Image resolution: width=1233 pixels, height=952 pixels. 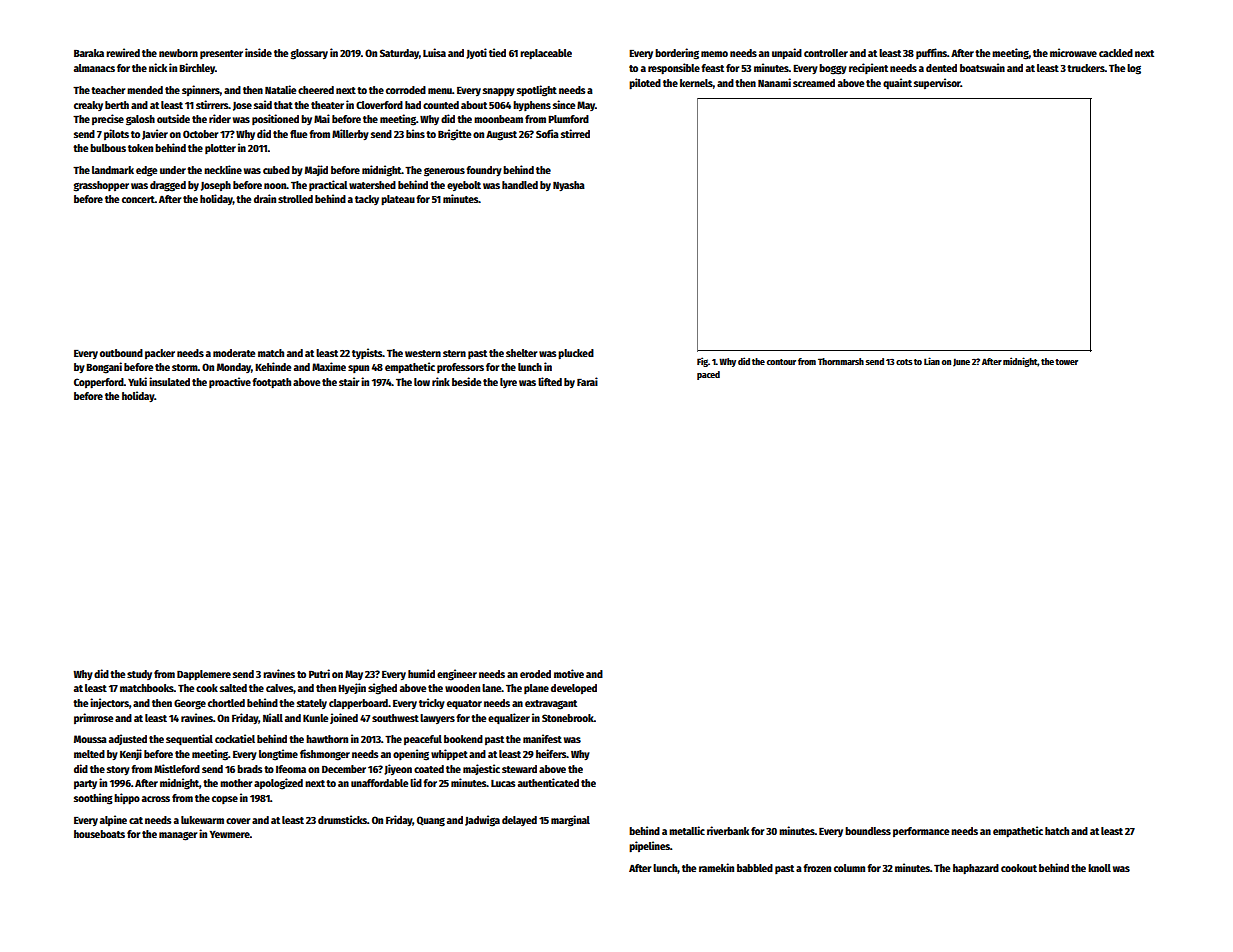 What do you see at coordinates (350, 134) in the screenshot?
I see `Millerby` at bounding box center [350, 134].
